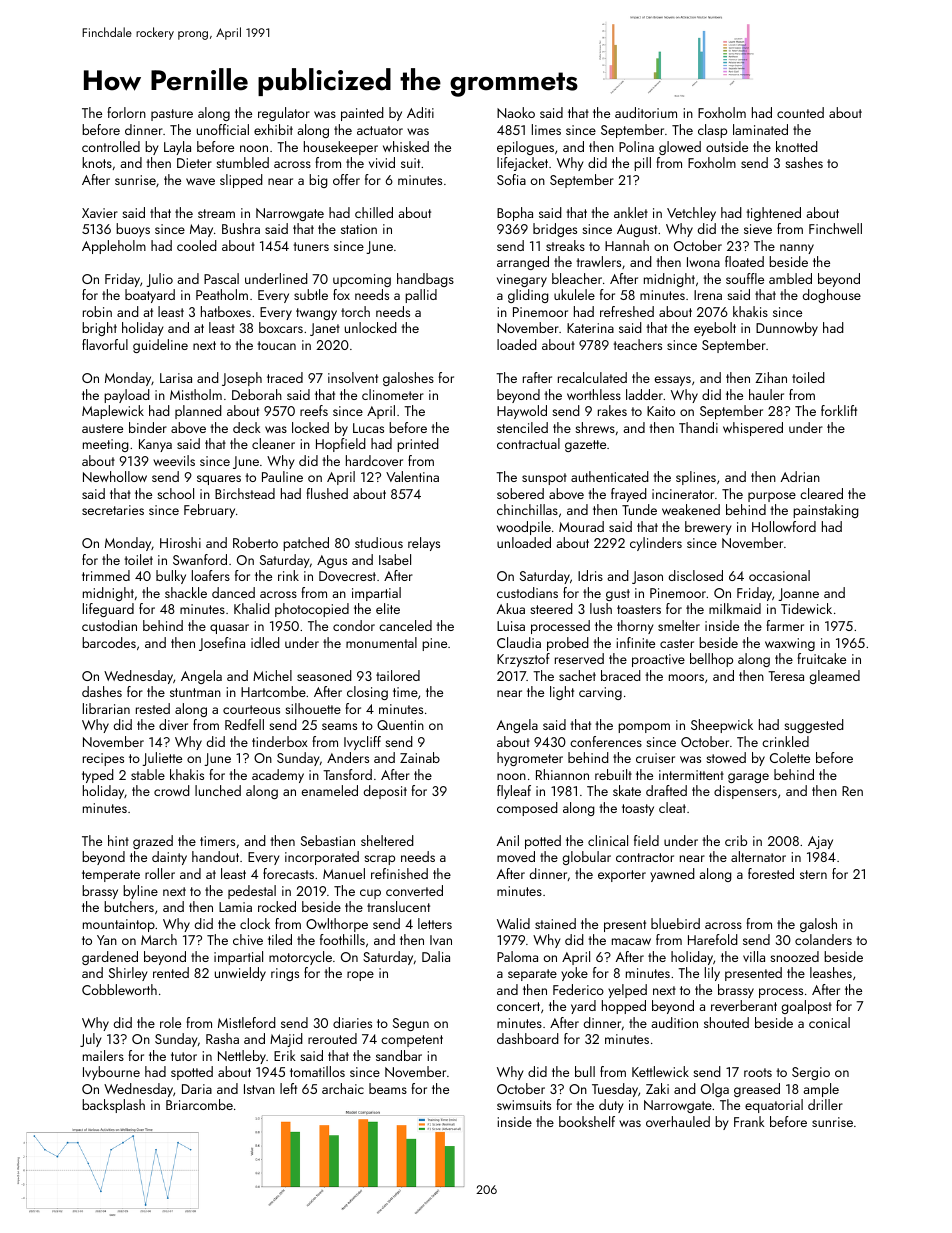 The image size is (952, 1233). Describe the element at coordinates (660, 1071) in the document. I see `Kettlewick` at that location.
